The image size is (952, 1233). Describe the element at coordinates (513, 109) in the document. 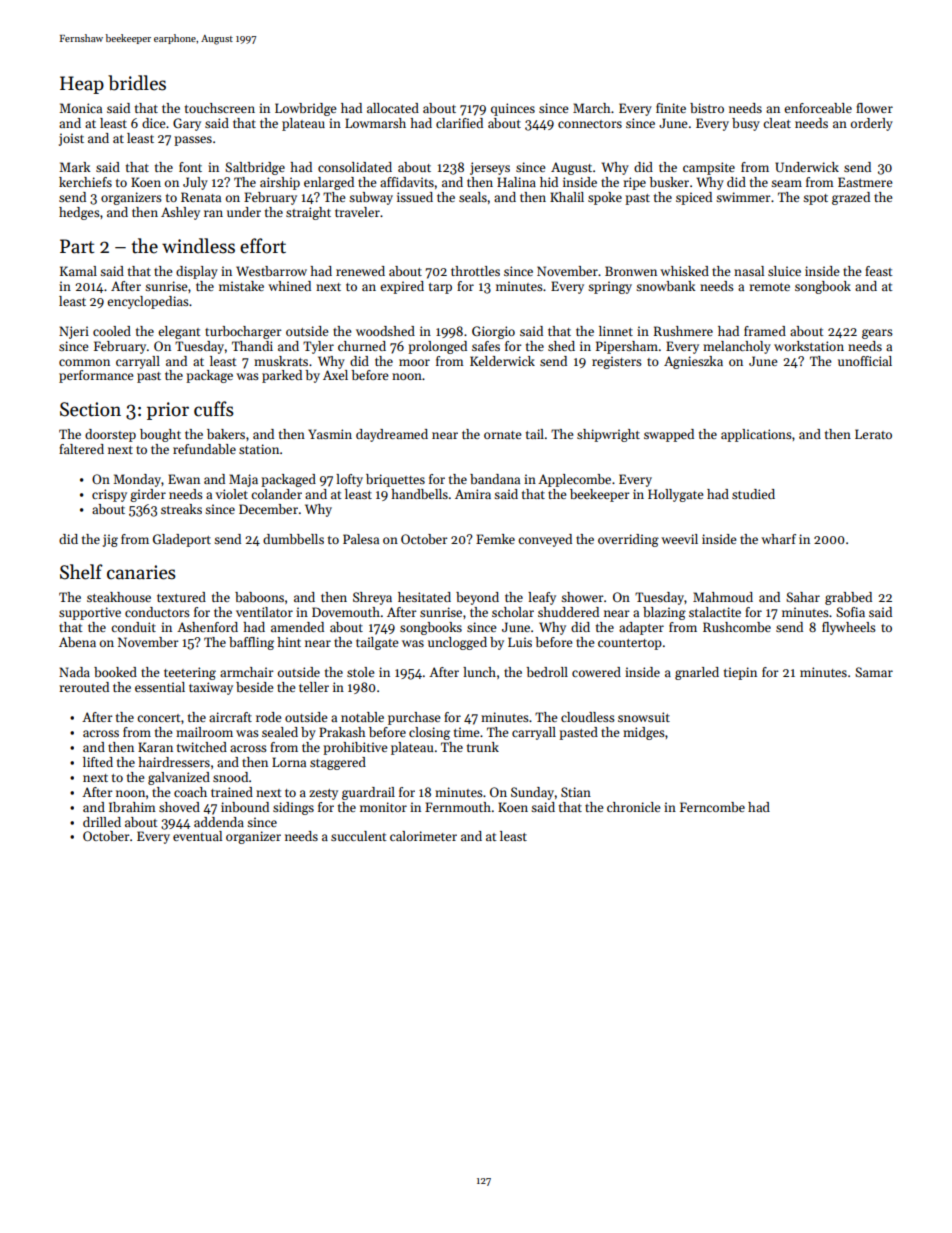

I see `quinces` at that location.
